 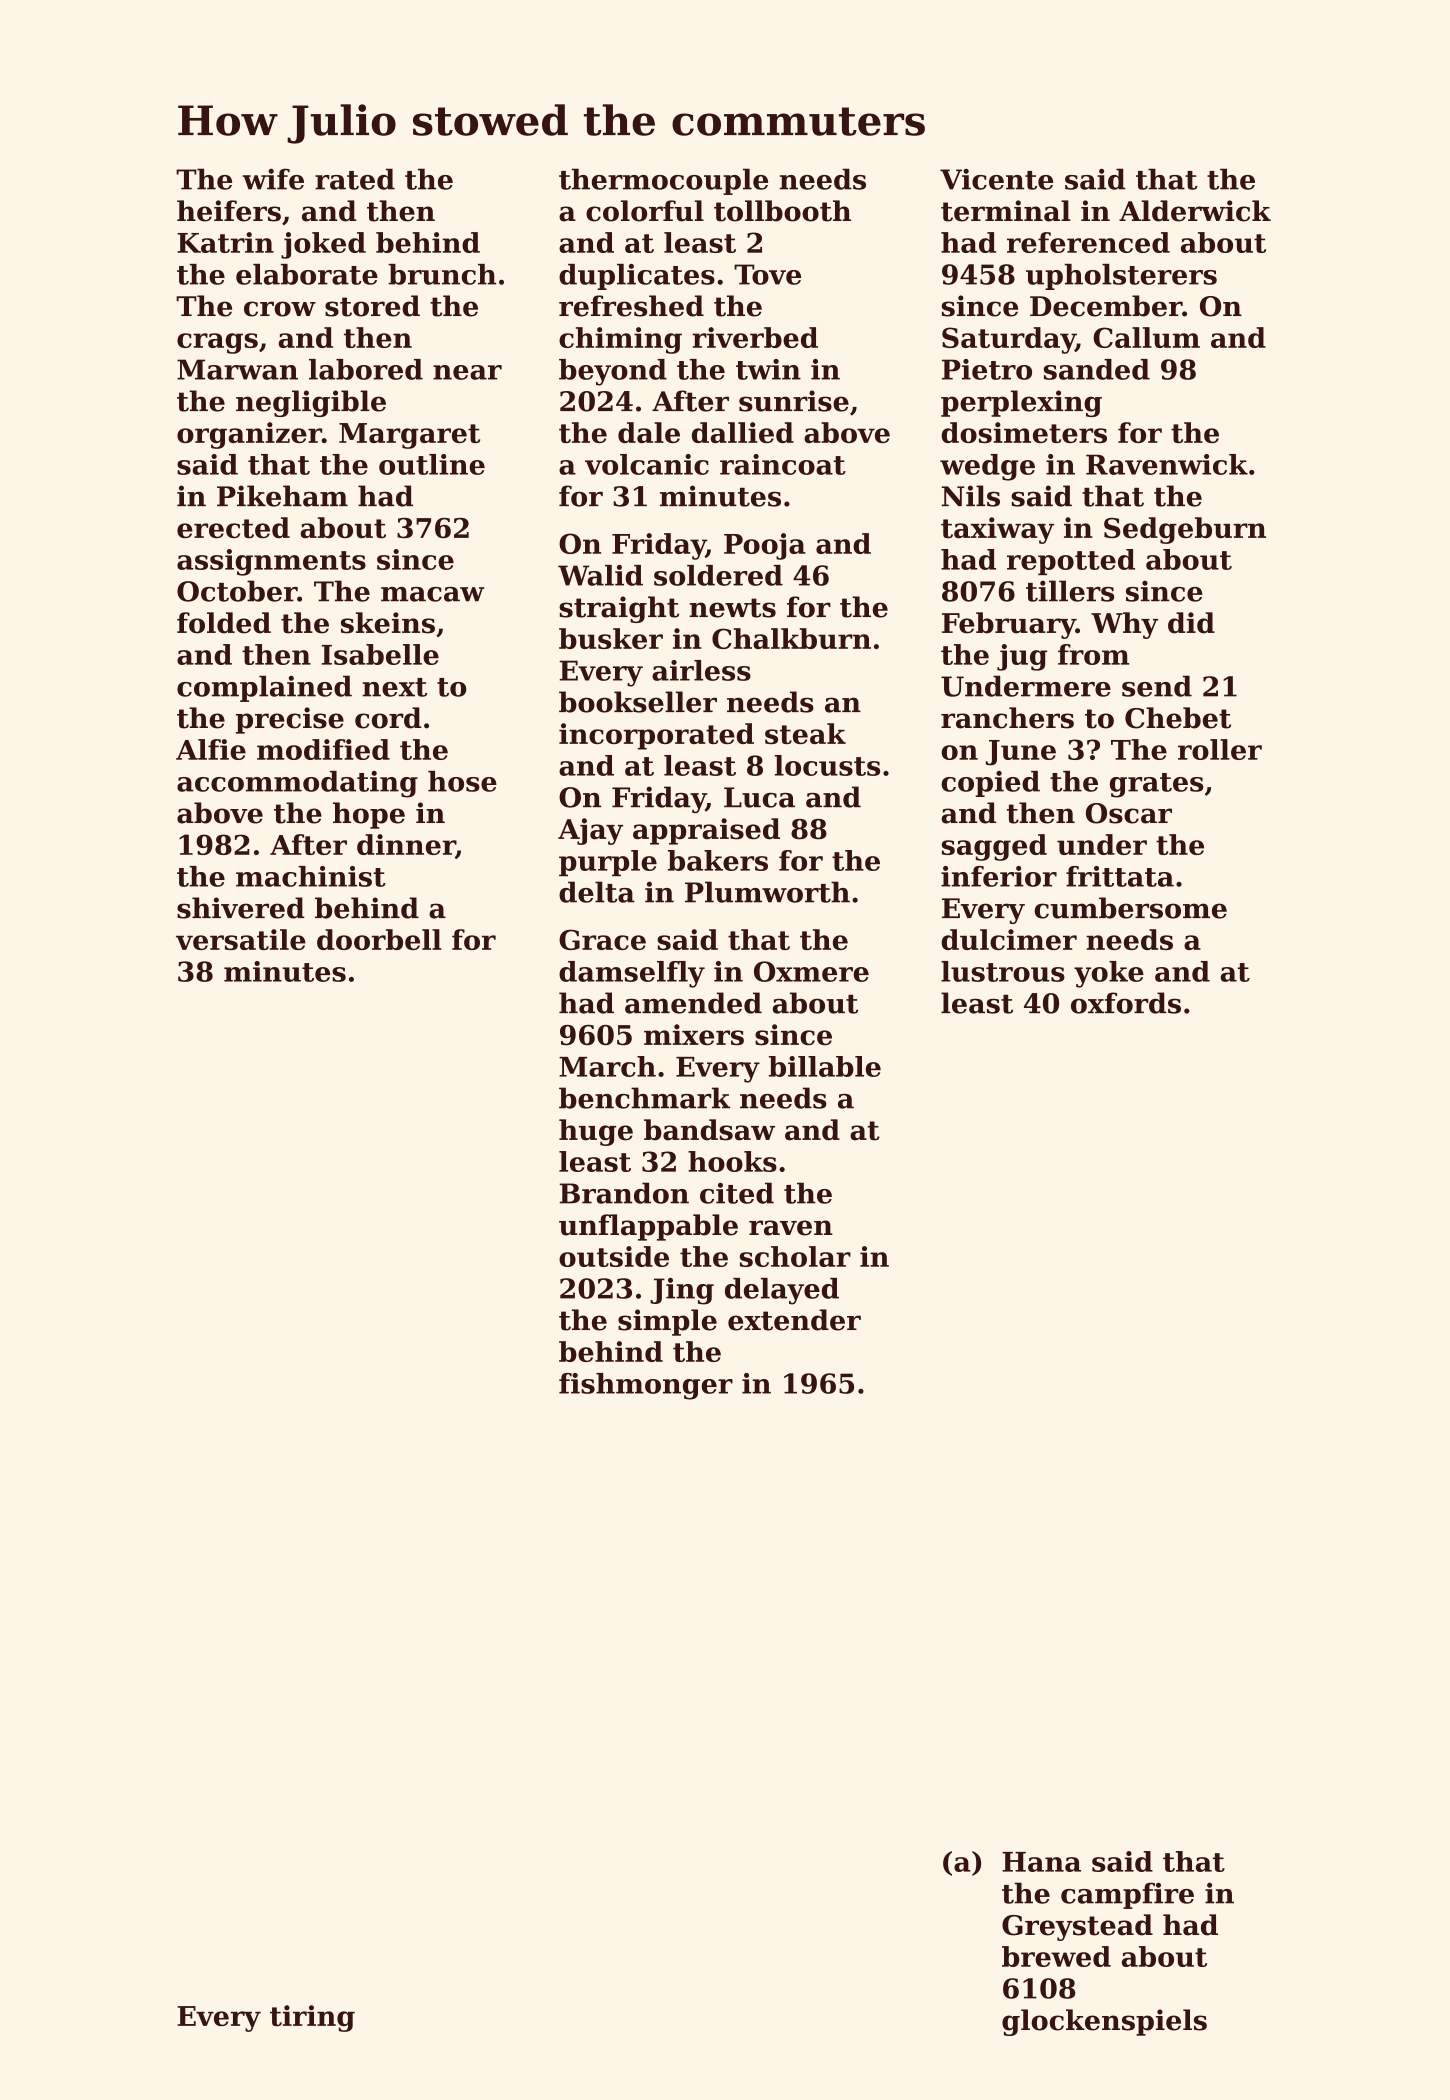 I want to click on joked, so click(x=323, y=245).
